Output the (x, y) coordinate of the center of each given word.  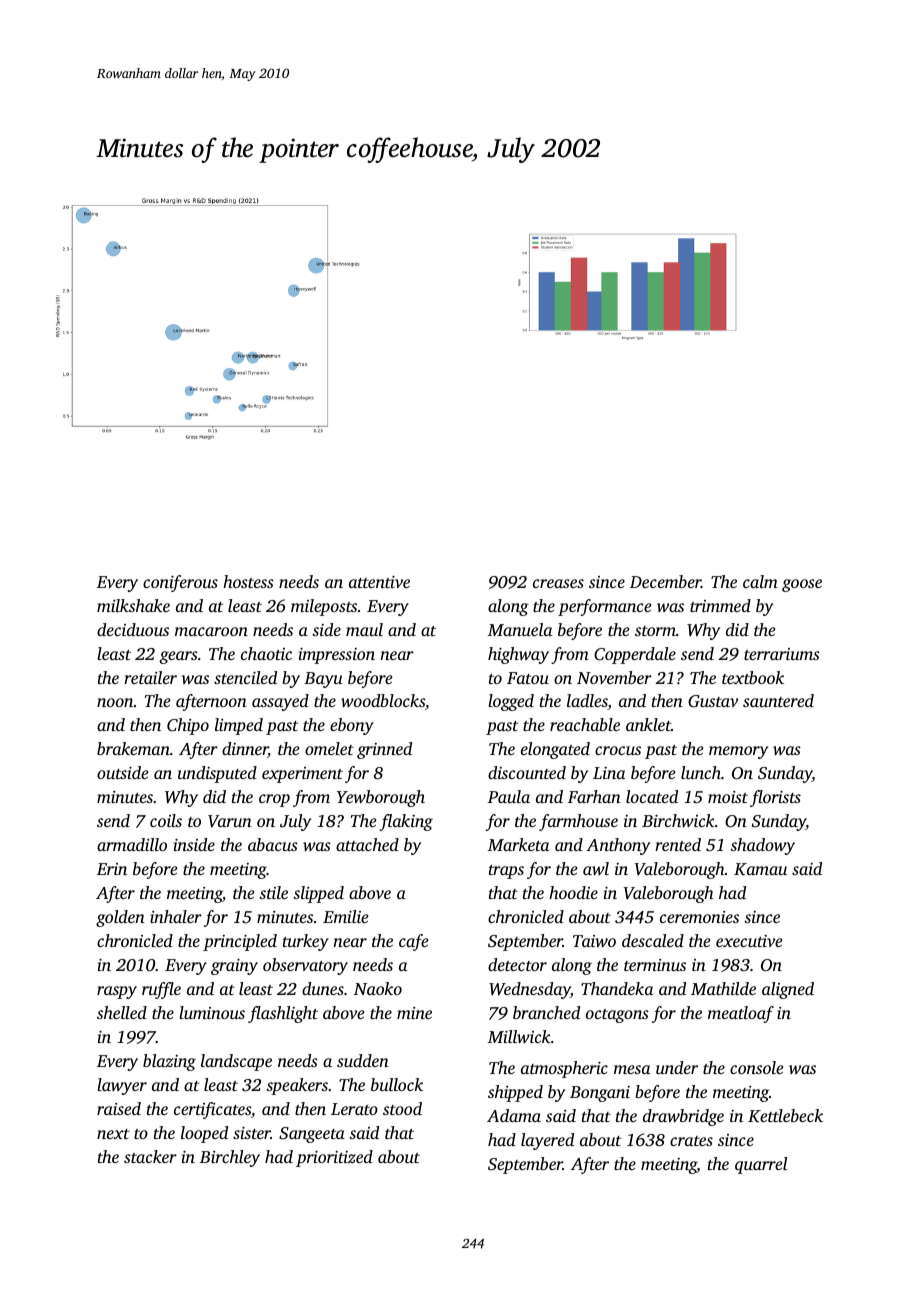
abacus (273, 844)
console (757, 1067)
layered (547, 1141)
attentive (379, 582)
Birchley (230, 1158)
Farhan (594, 796)
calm (760, 581)
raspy (117, 992)
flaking (406, 822)
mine (414, 1013)
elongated (555, 750)
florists (775, 798)
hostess (248, 581)
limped (239, 726)
